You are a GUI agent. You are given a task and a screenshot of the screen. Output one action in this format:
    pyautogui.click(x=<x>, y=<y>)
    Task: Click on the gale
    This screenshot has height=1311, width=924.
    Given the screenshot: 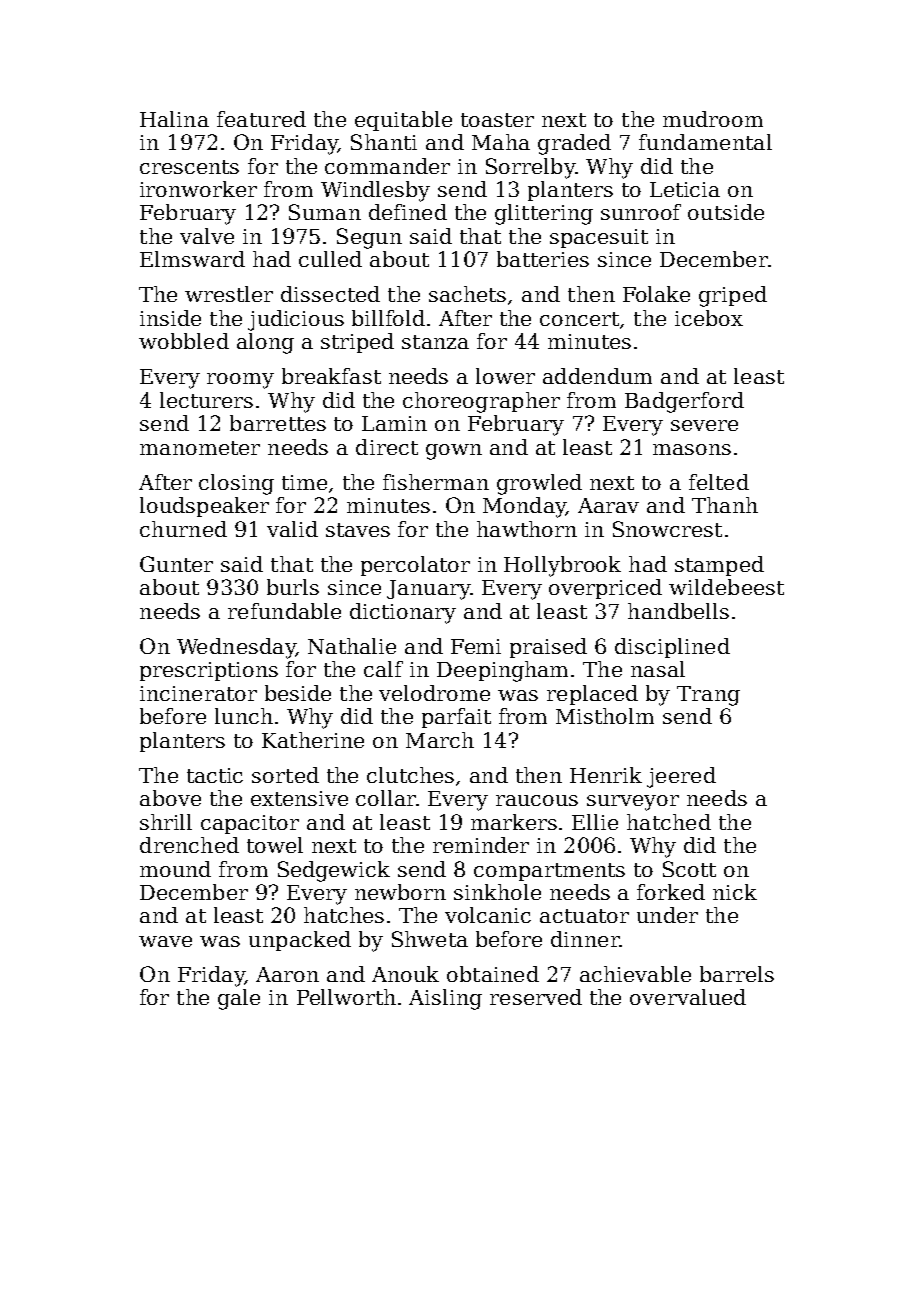 What is the action you would take?
    pyautogui.click(x=239, y=999)
